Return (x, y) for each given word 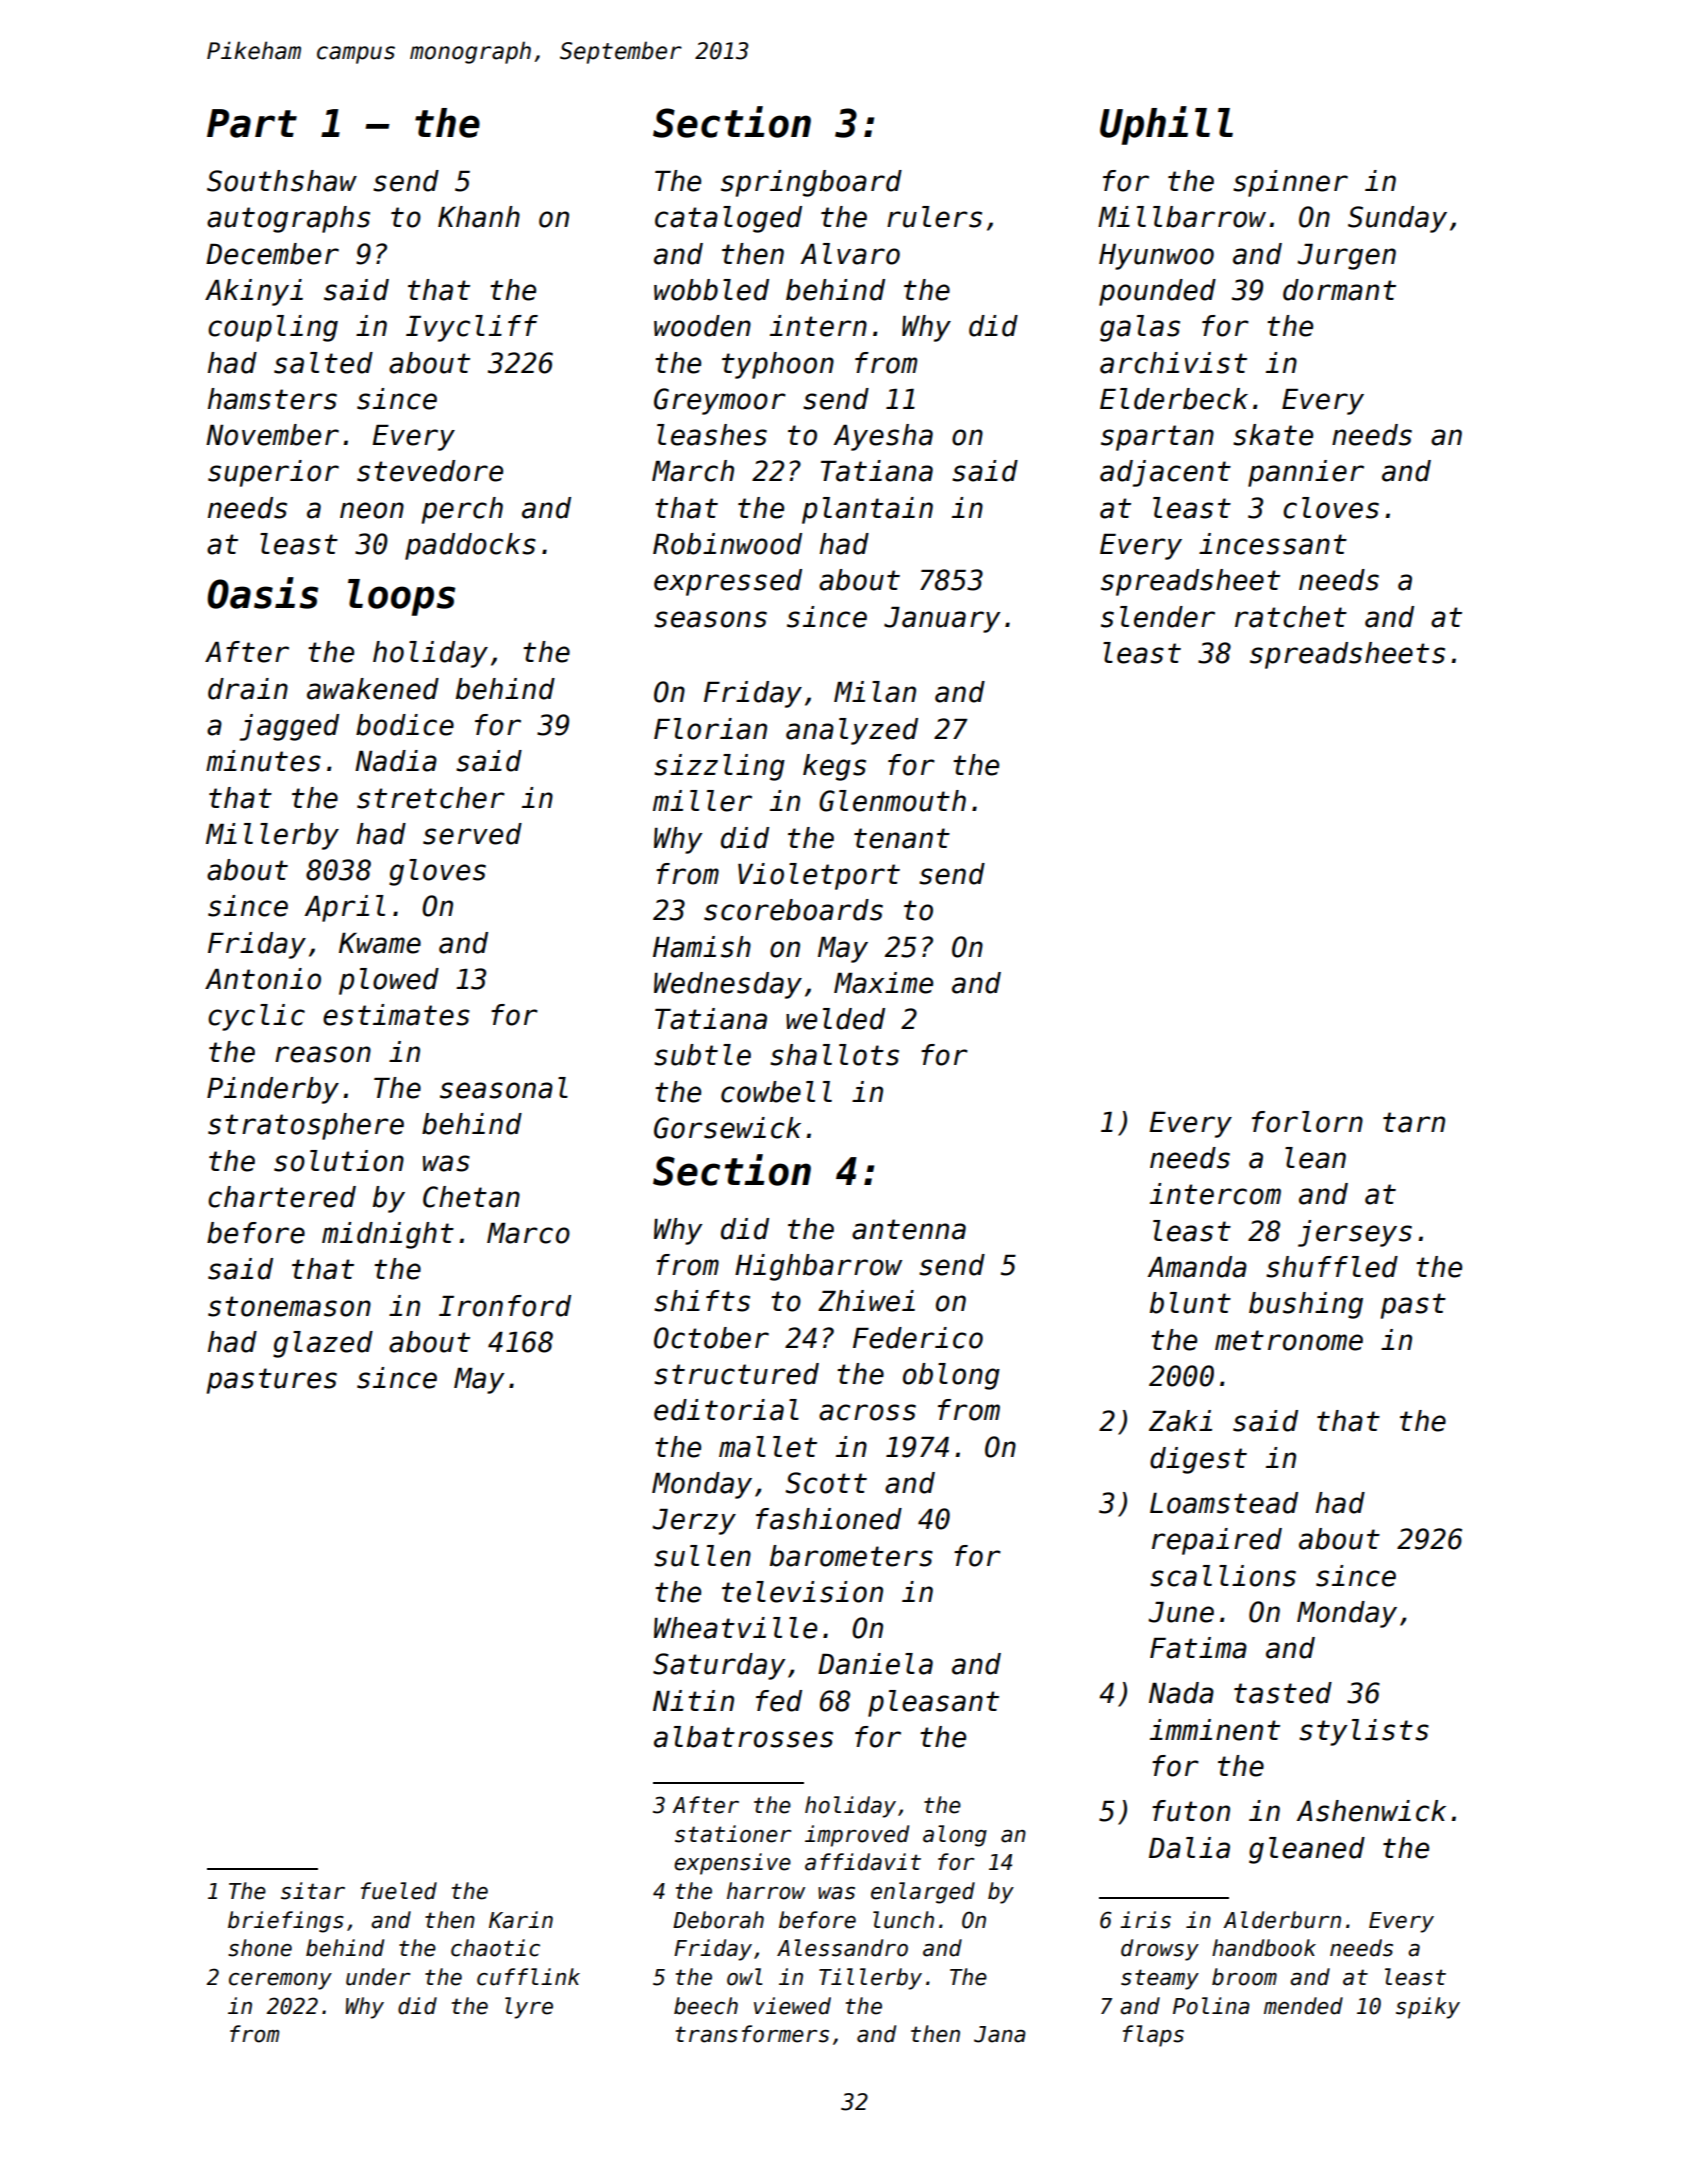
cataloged (728, 219)
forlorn (1307, 1122)
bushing (1306, 1305)
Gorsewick (727, 1128)
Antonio (263, 979)
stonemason (289, 1306)
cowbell (776, 1092)
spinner (1290, 183)
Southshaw (282, 181)
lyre (529, 2008)
